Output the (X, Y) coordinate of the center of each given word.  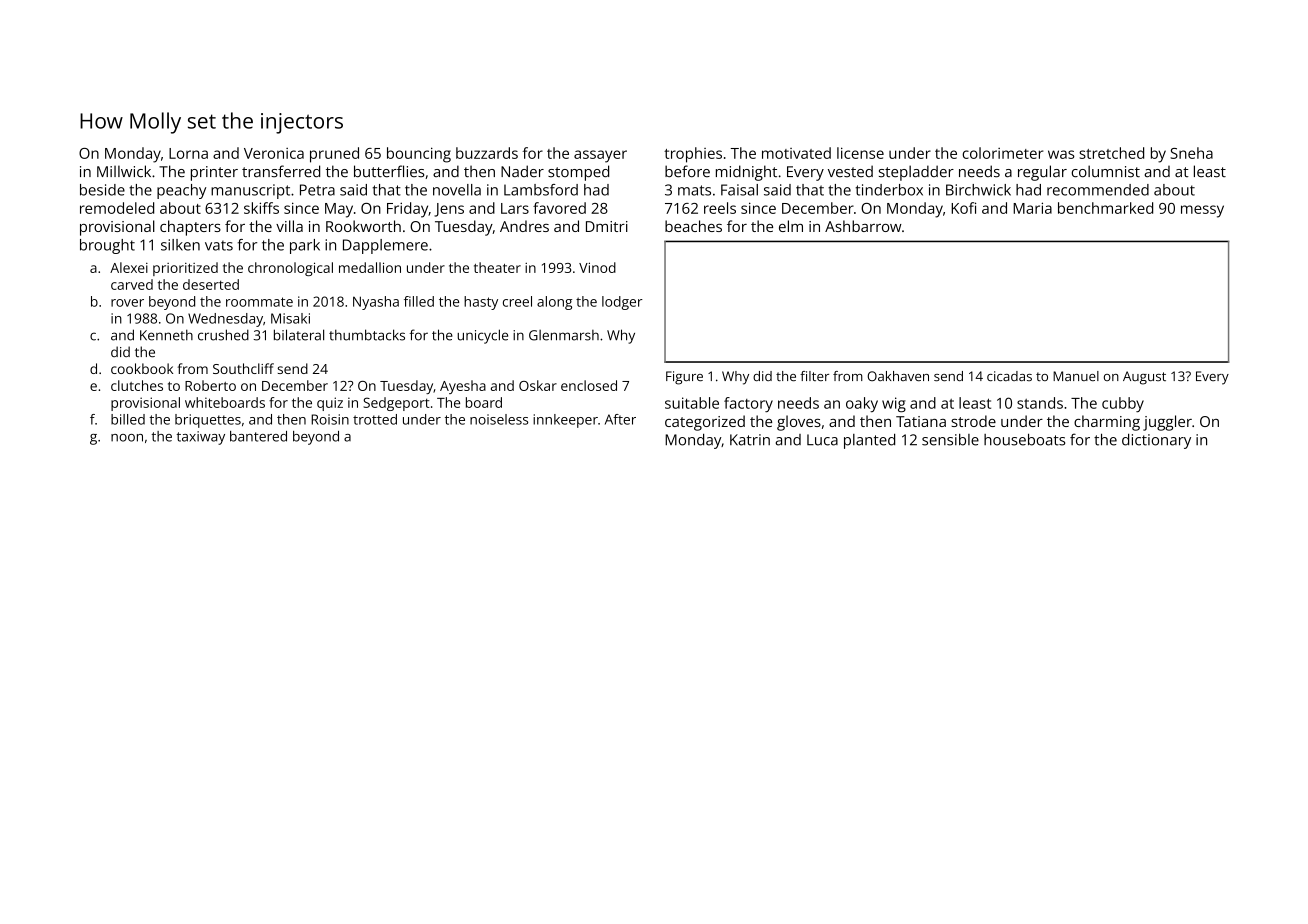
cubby (1123, 404)
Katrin (750, 440)
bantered (258, 436)
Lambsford (541, 190)
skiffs (261, 208)
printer (214, 173)
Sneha (1191, 153)
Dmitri (607, 226)
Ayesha (463, 387)
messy (1202, 211)
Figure (684, 378)
